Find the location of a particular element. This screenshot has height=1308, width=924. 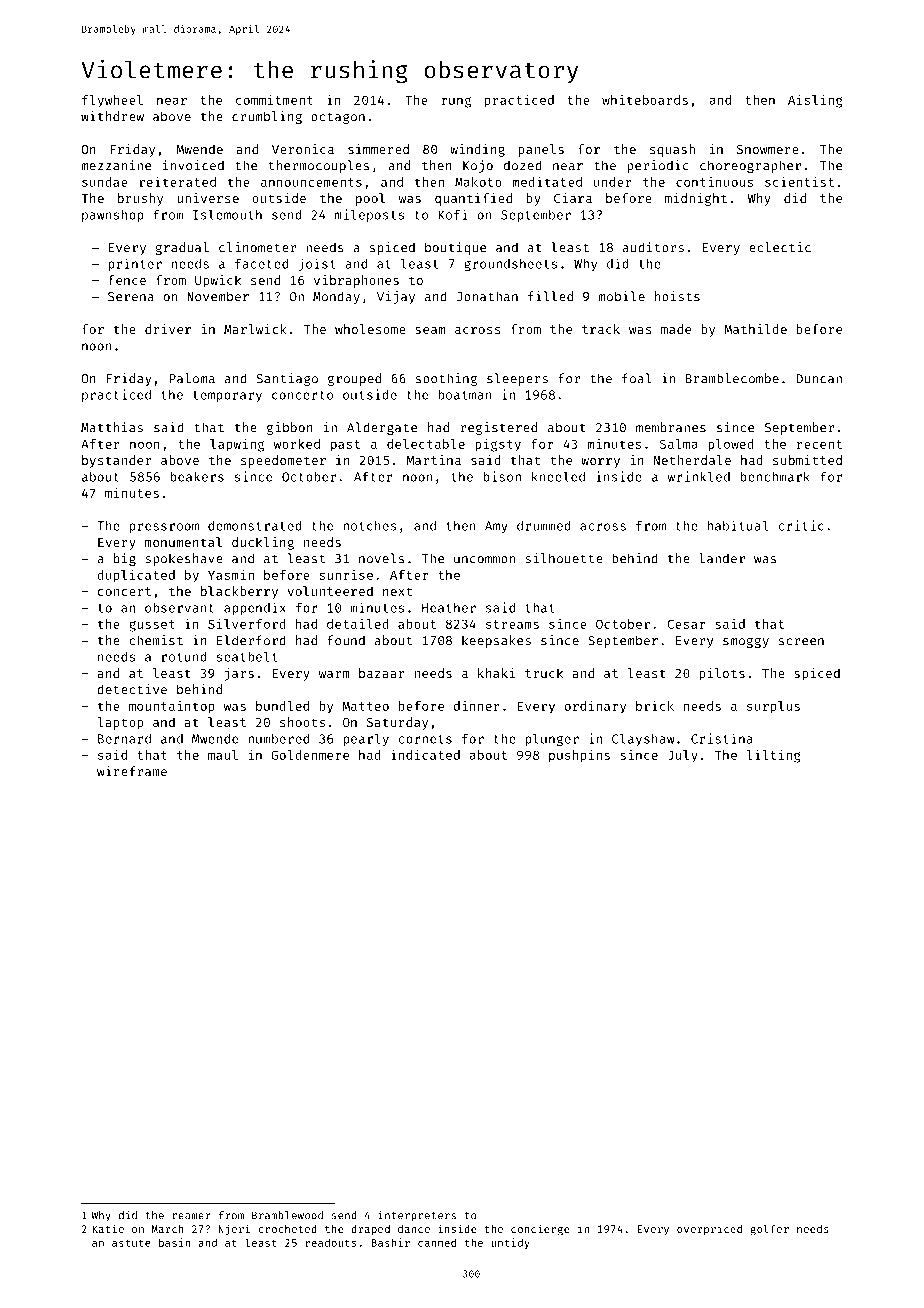

interpreters is located at coordinates (417, 1216).
